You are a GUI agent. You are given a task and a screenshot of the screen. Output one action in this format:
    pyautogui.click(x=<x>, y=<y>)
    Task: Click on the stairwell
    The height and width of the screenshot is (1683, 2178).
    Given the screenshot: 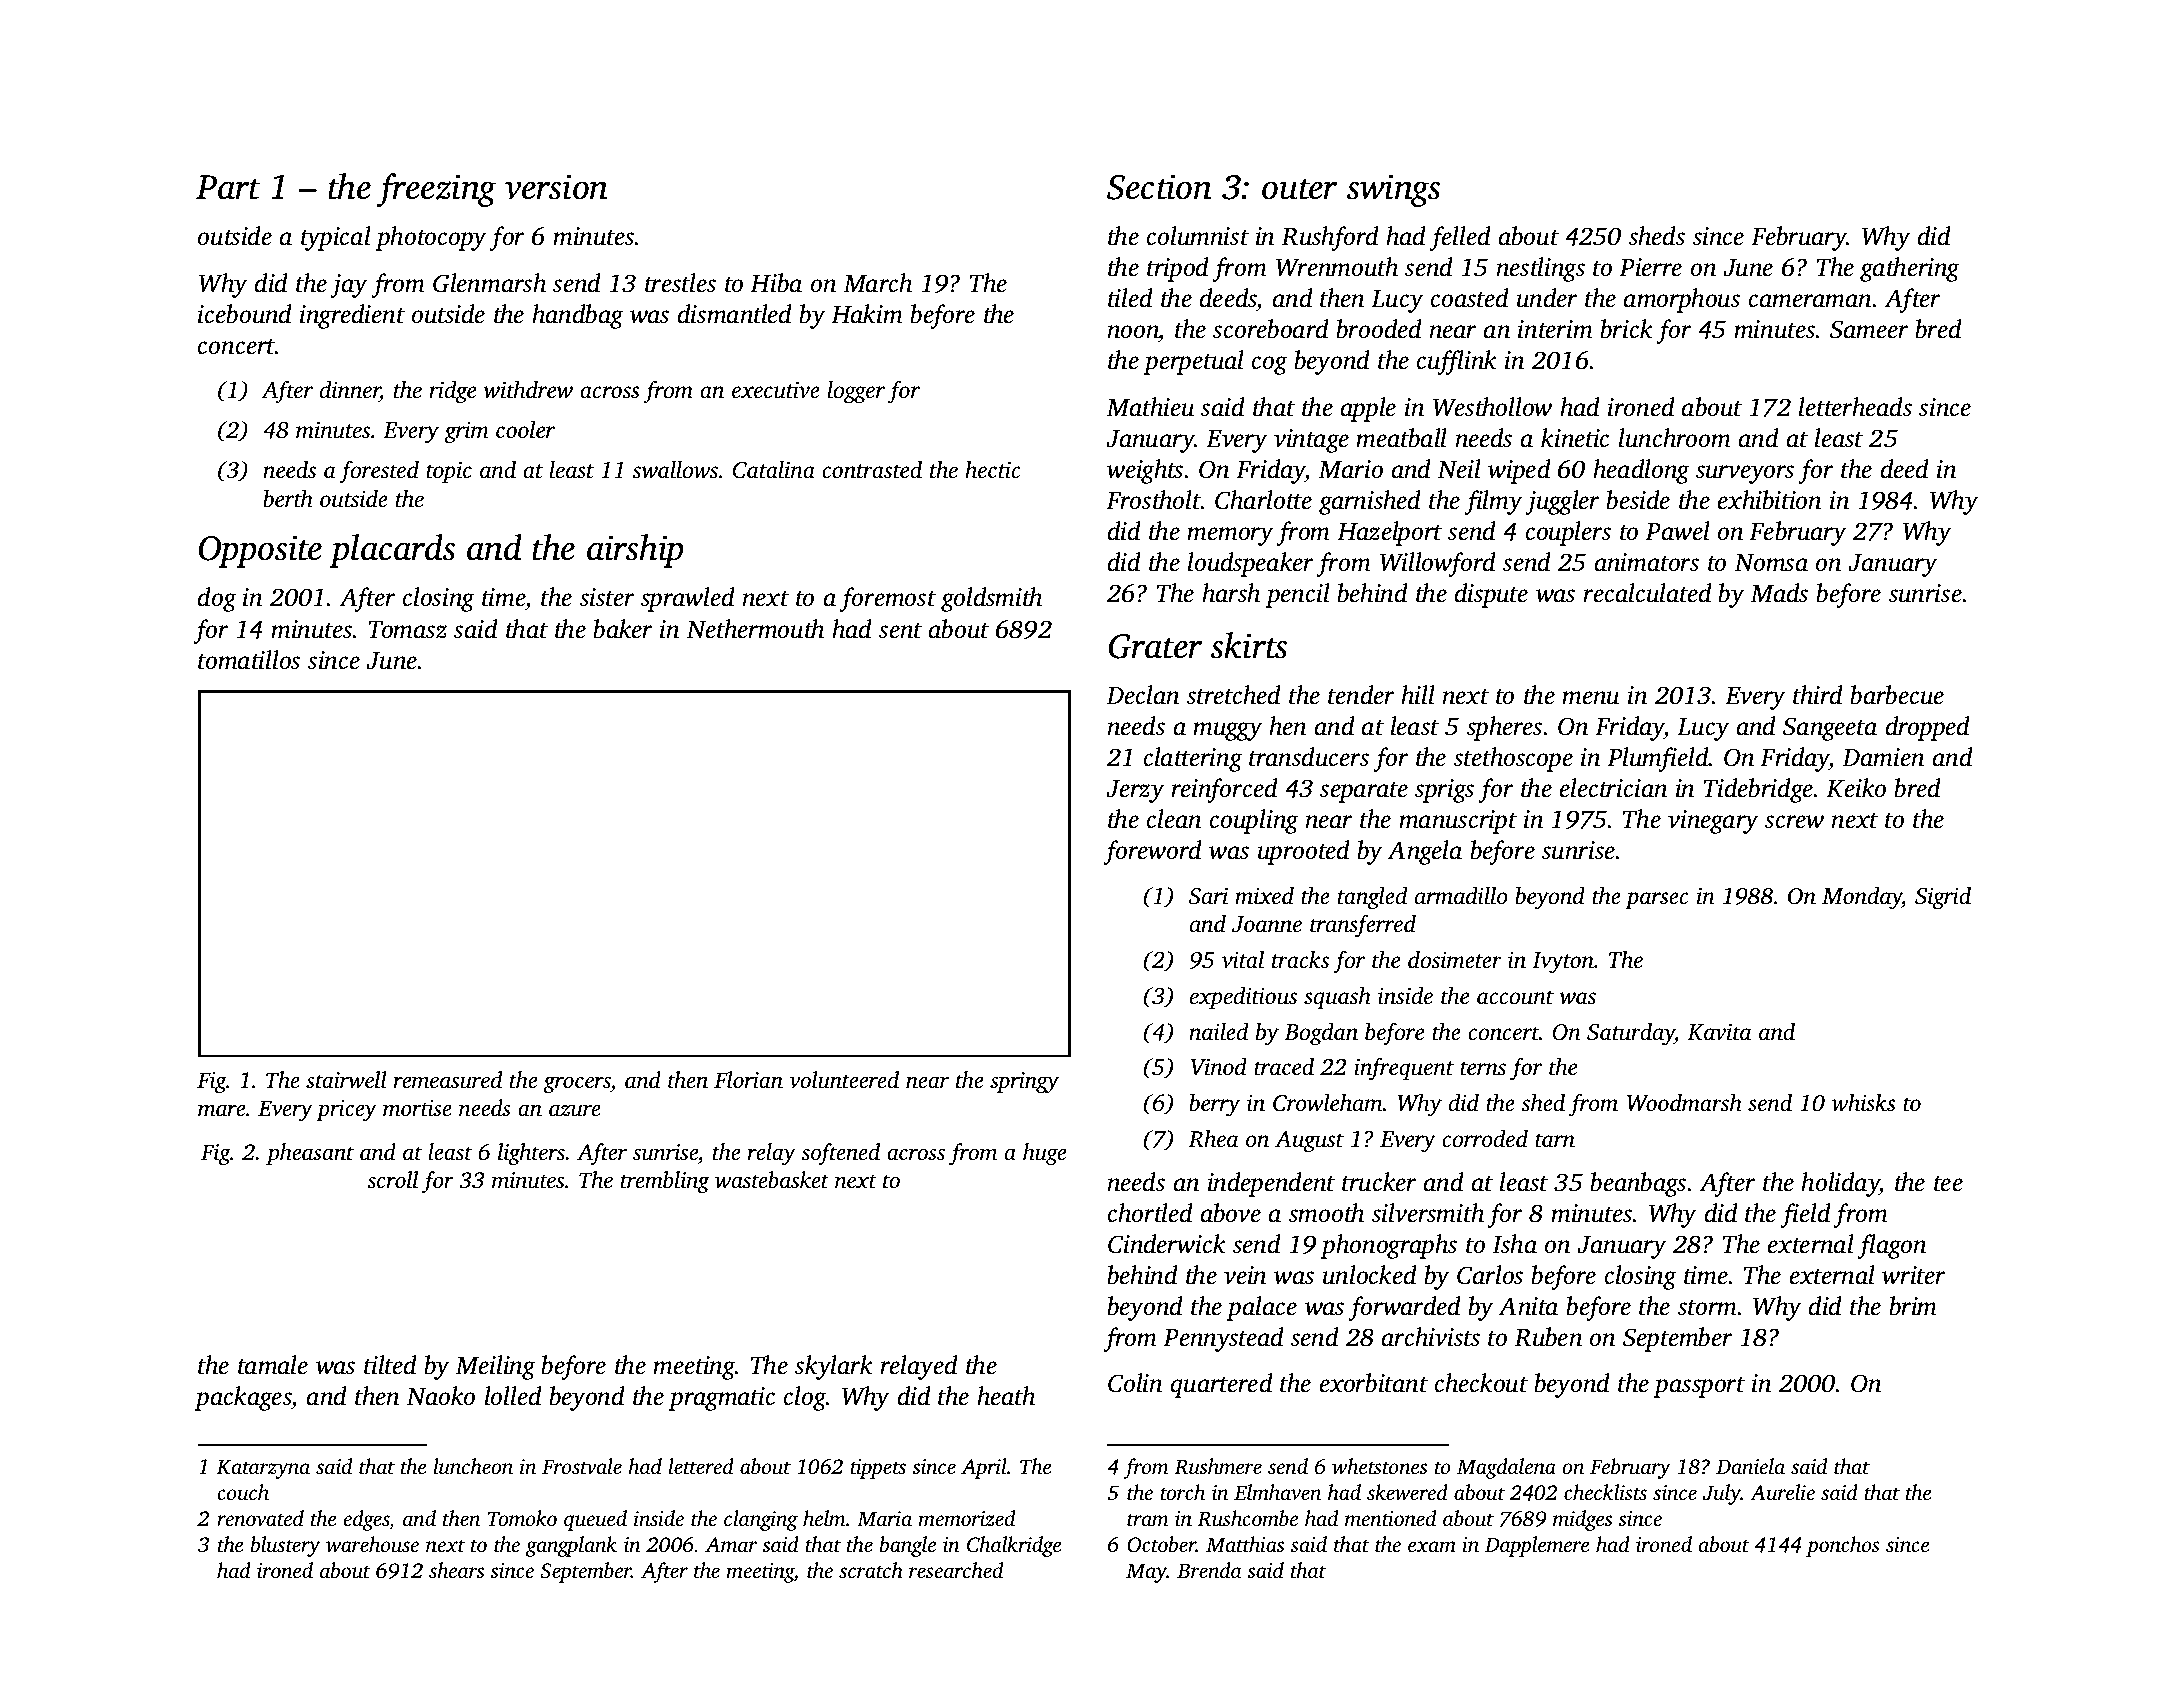 What is the action you would take?
    pyautogui.click(x=346, y=1080)
